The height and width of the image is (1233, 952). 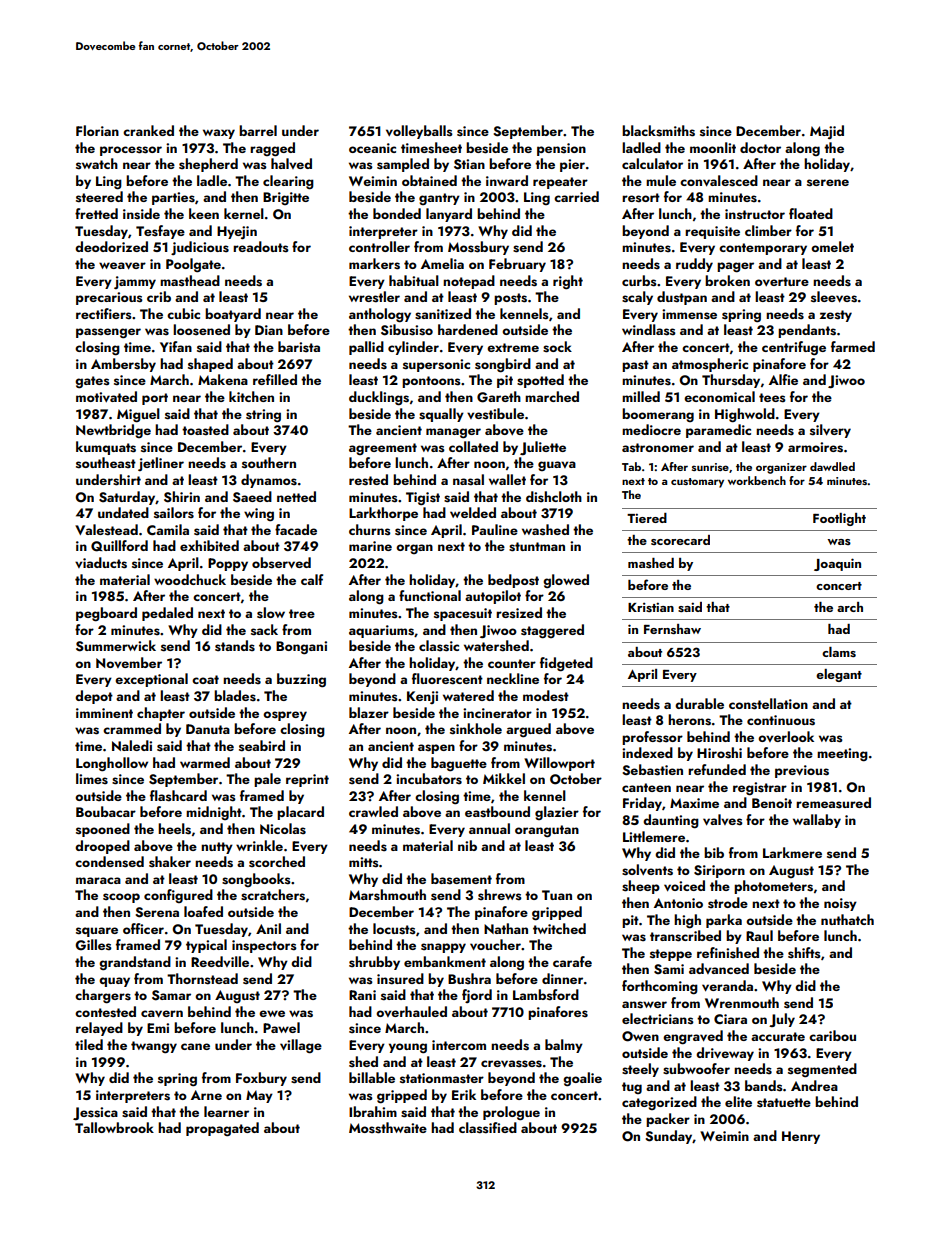 What do you see at coordinates (447, 679) in the image?
I see `fluorescent` at bounding box center [447, 679].
